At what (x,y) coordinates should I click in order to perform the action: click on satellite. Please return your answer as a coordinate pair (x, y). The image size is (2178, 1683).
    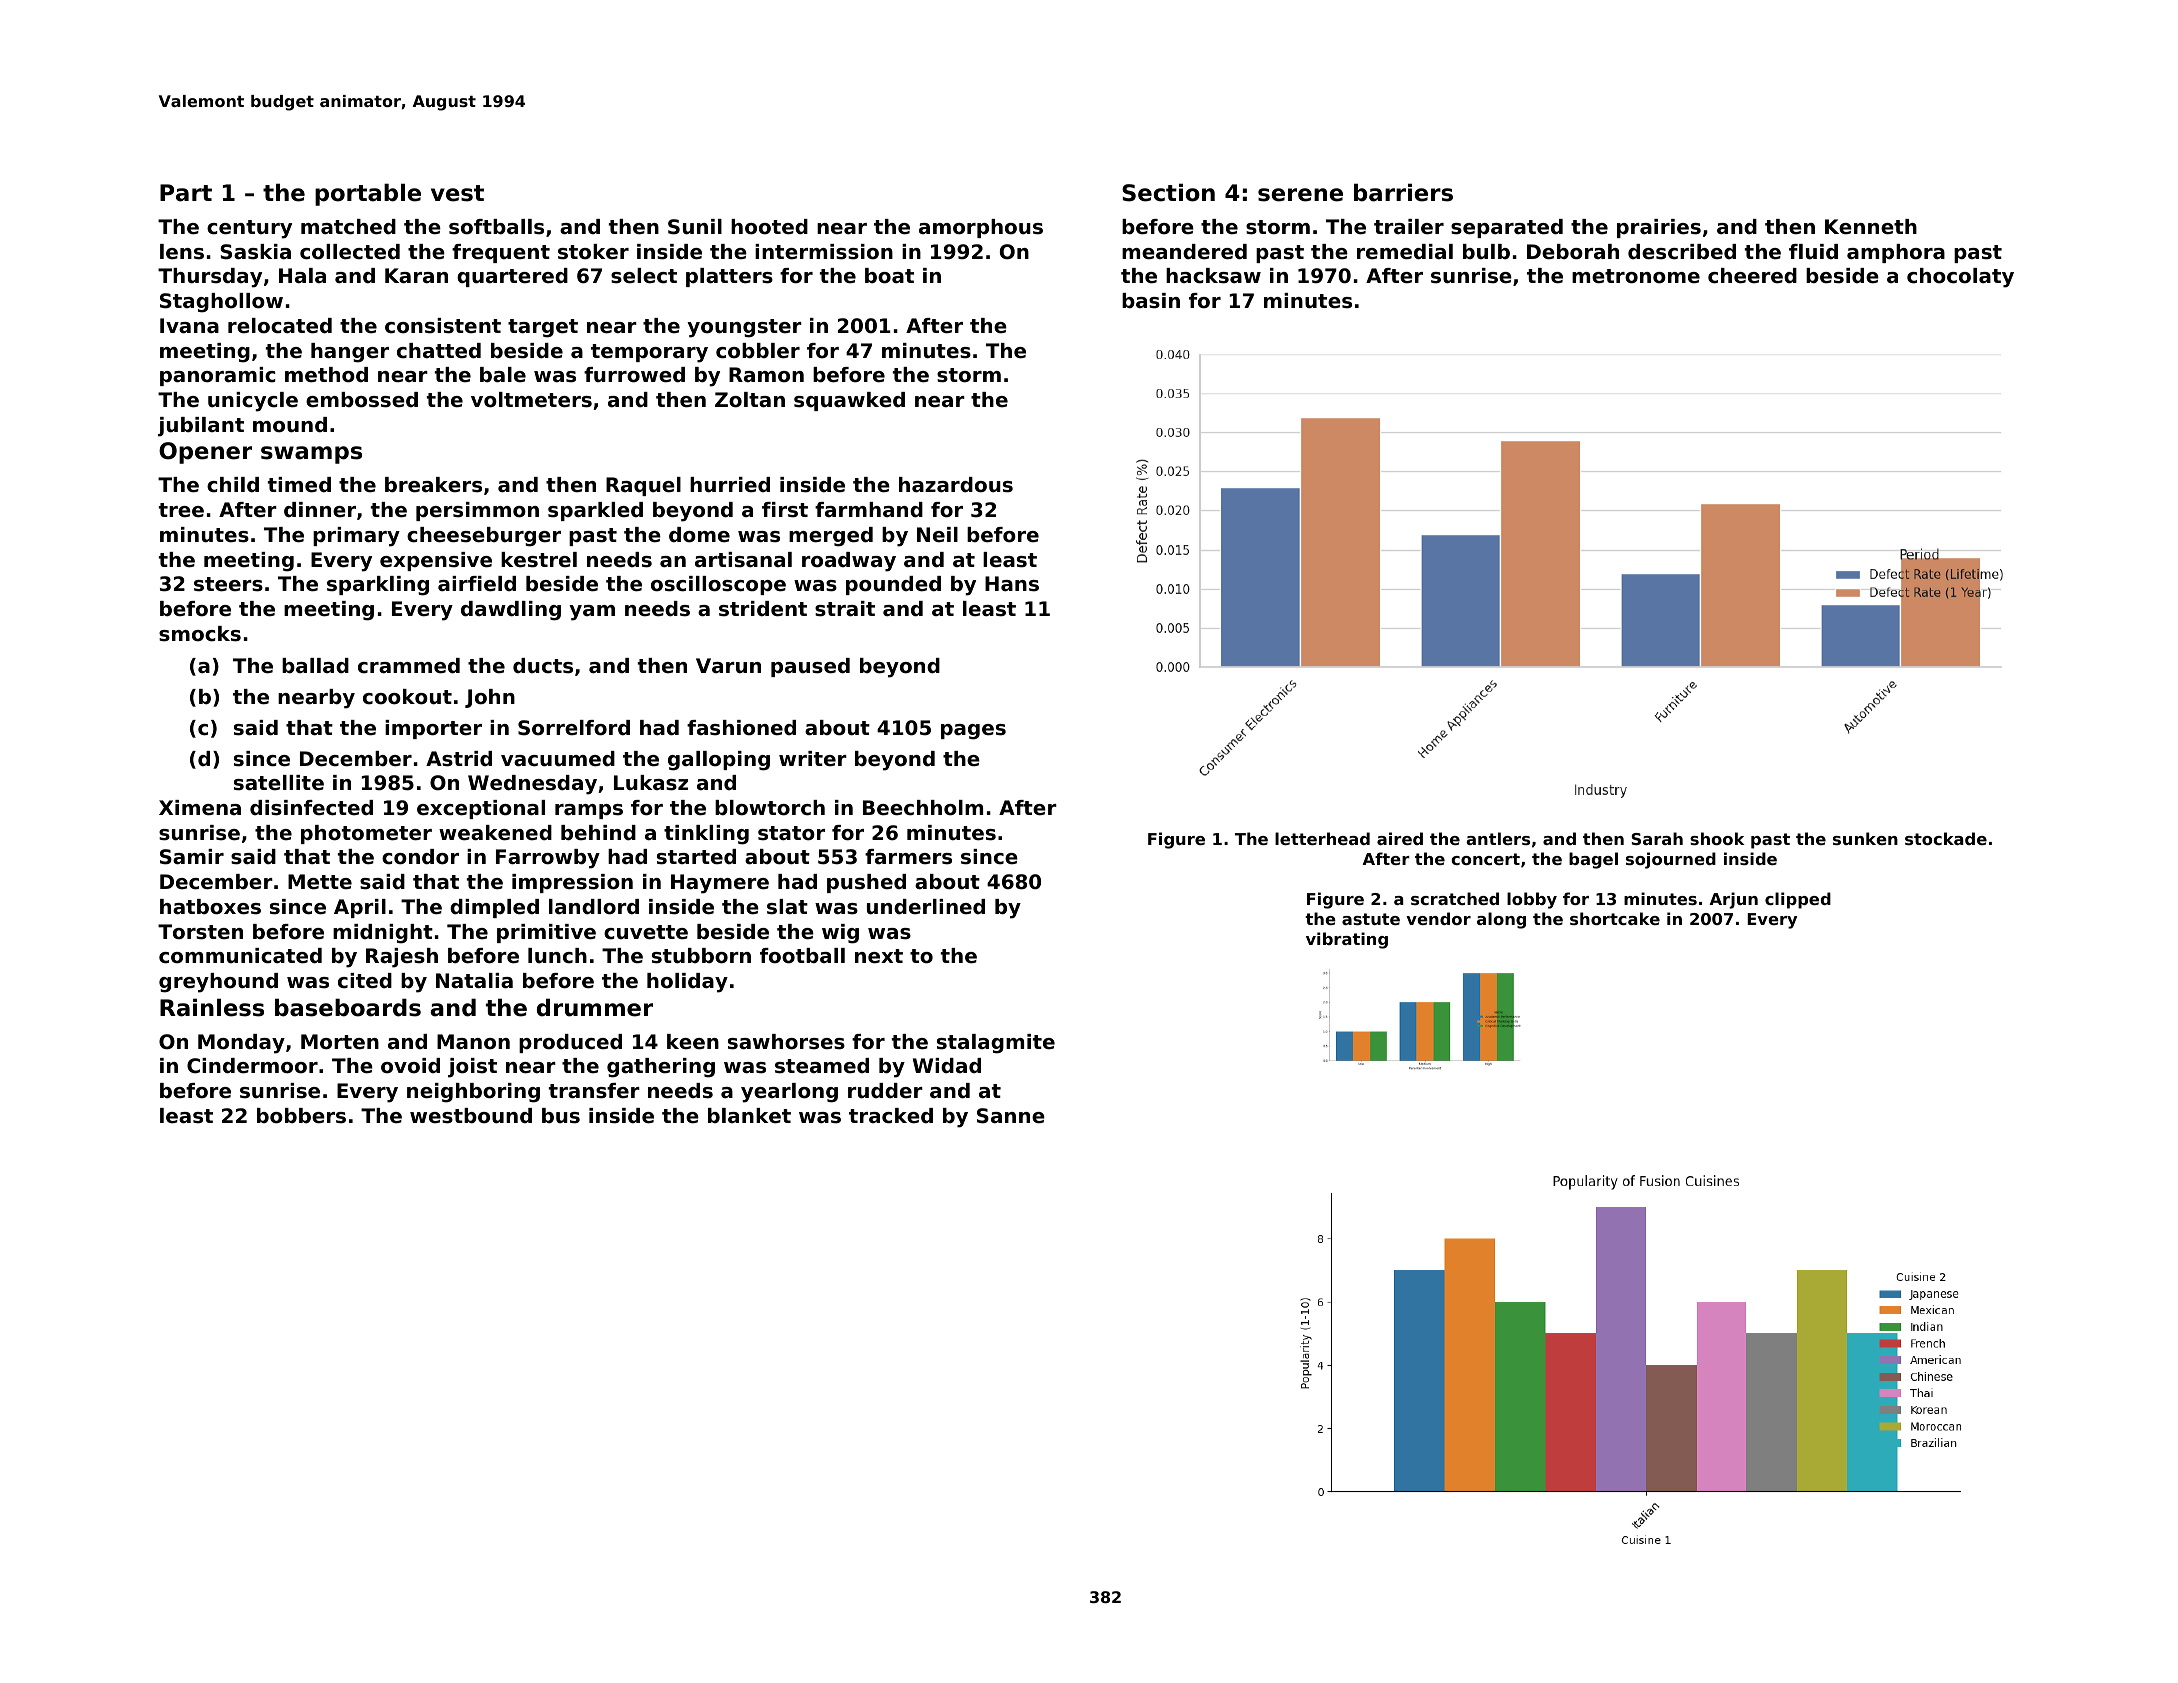
    Looking at the image, I should click on (279, 783).
